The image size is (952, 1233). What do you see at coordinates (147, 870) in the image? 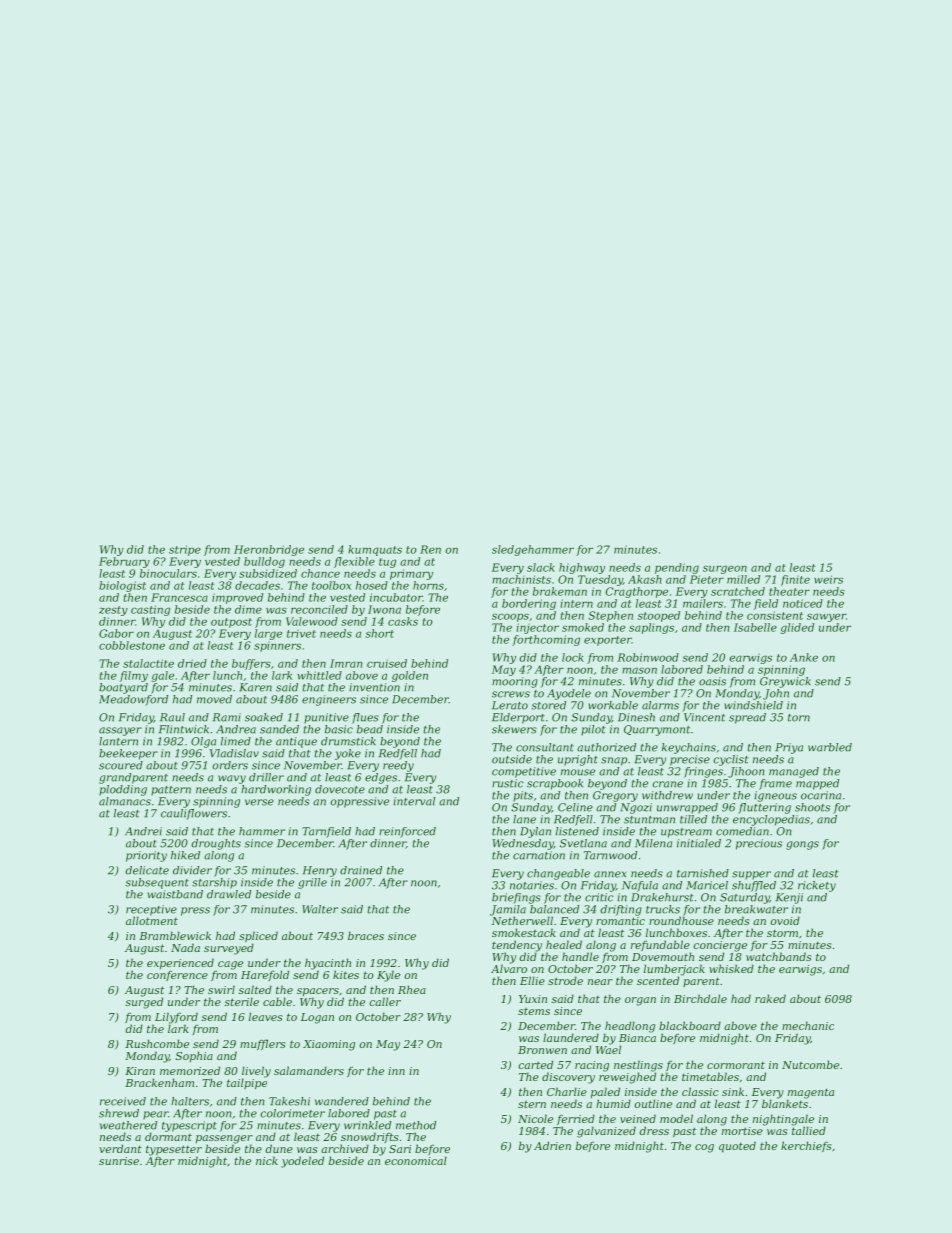
I see `delicate` at bounding box center [147, 870].
